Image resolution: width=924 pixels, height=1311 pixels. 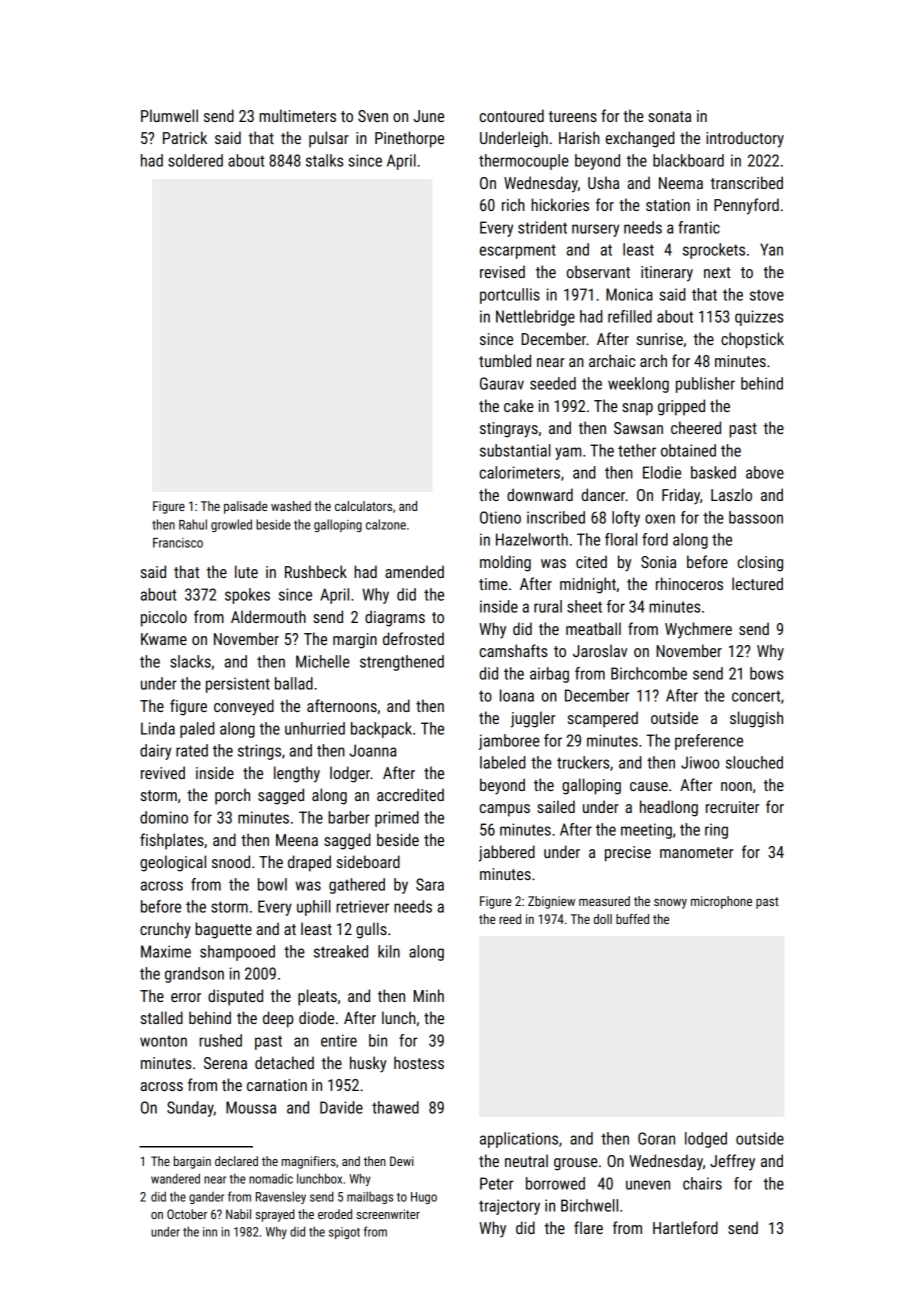 I want to click on revised, so click(x=502, y=271).
